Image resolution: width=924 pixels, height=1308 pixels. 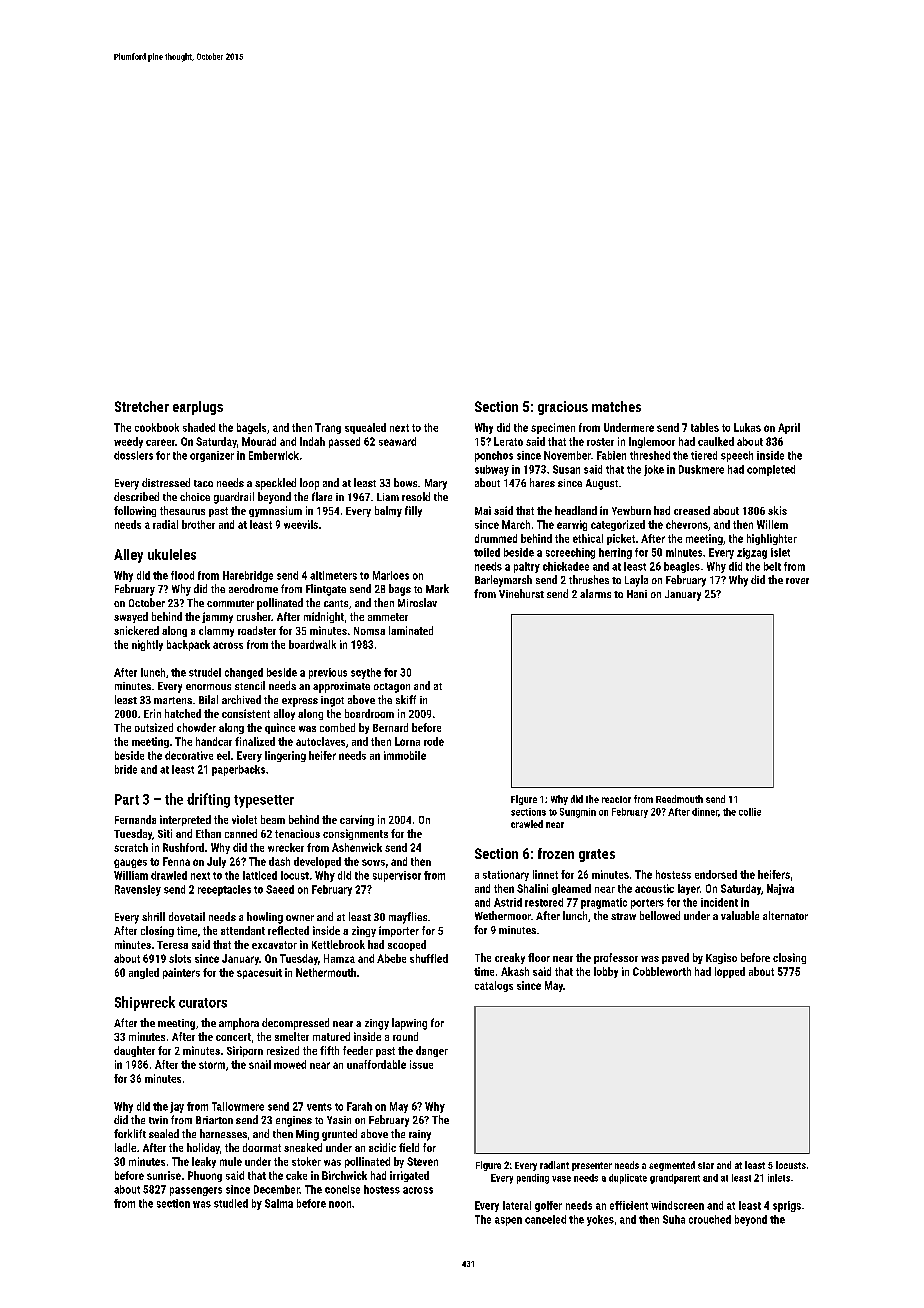 I want to click on Inglemoor, so click(x=652, y=442).
